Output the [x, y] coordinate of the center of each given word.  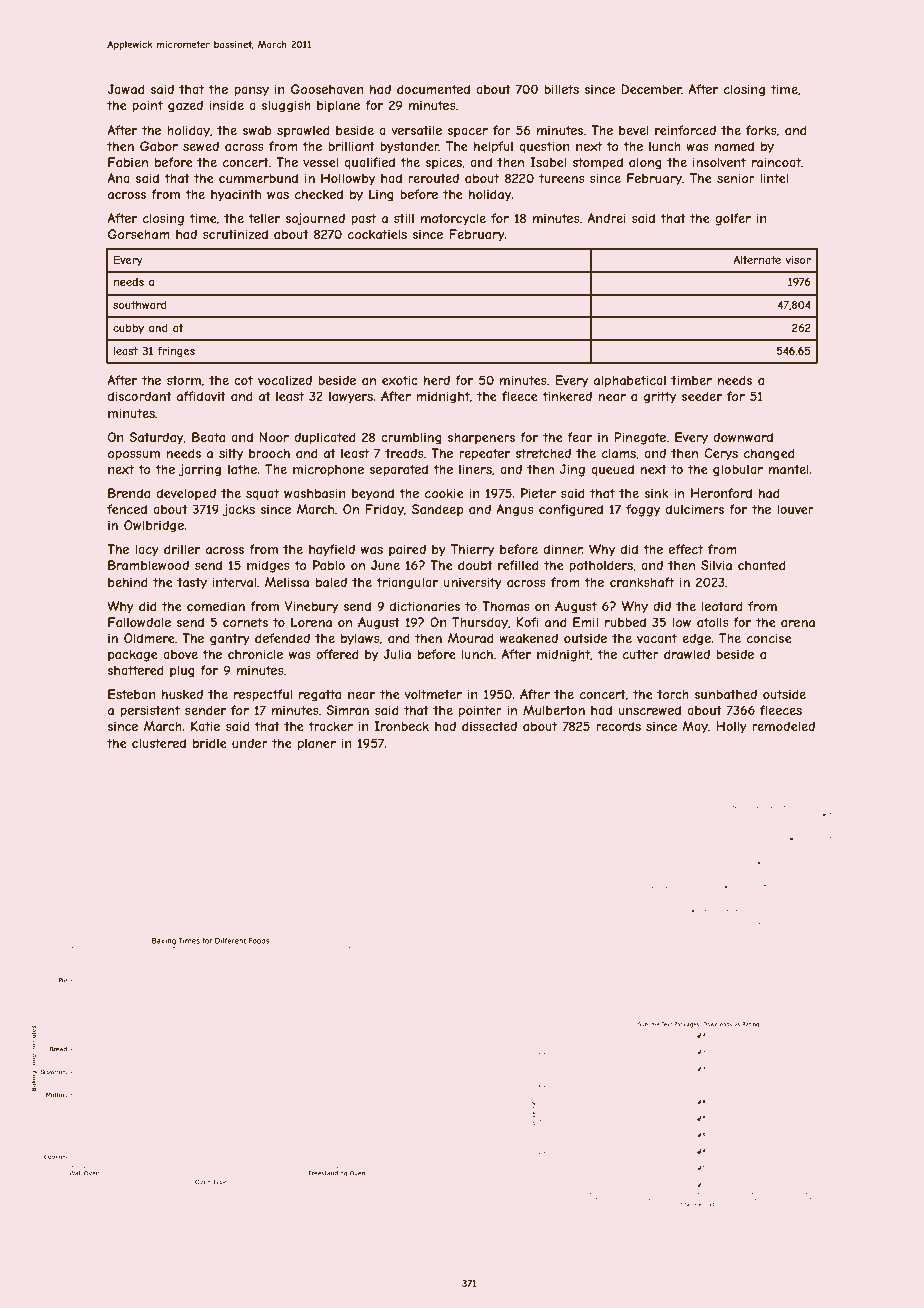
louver [795, 509]
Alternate [757, 259]
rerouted [433, 178]
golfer [733, 219]
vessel [320, 162]
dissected [489, 726]
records [618, 726]
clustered [159, 743]
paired [407, 550]
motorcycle [453, 219]
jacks [239, 510]
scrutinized [235, 234]
